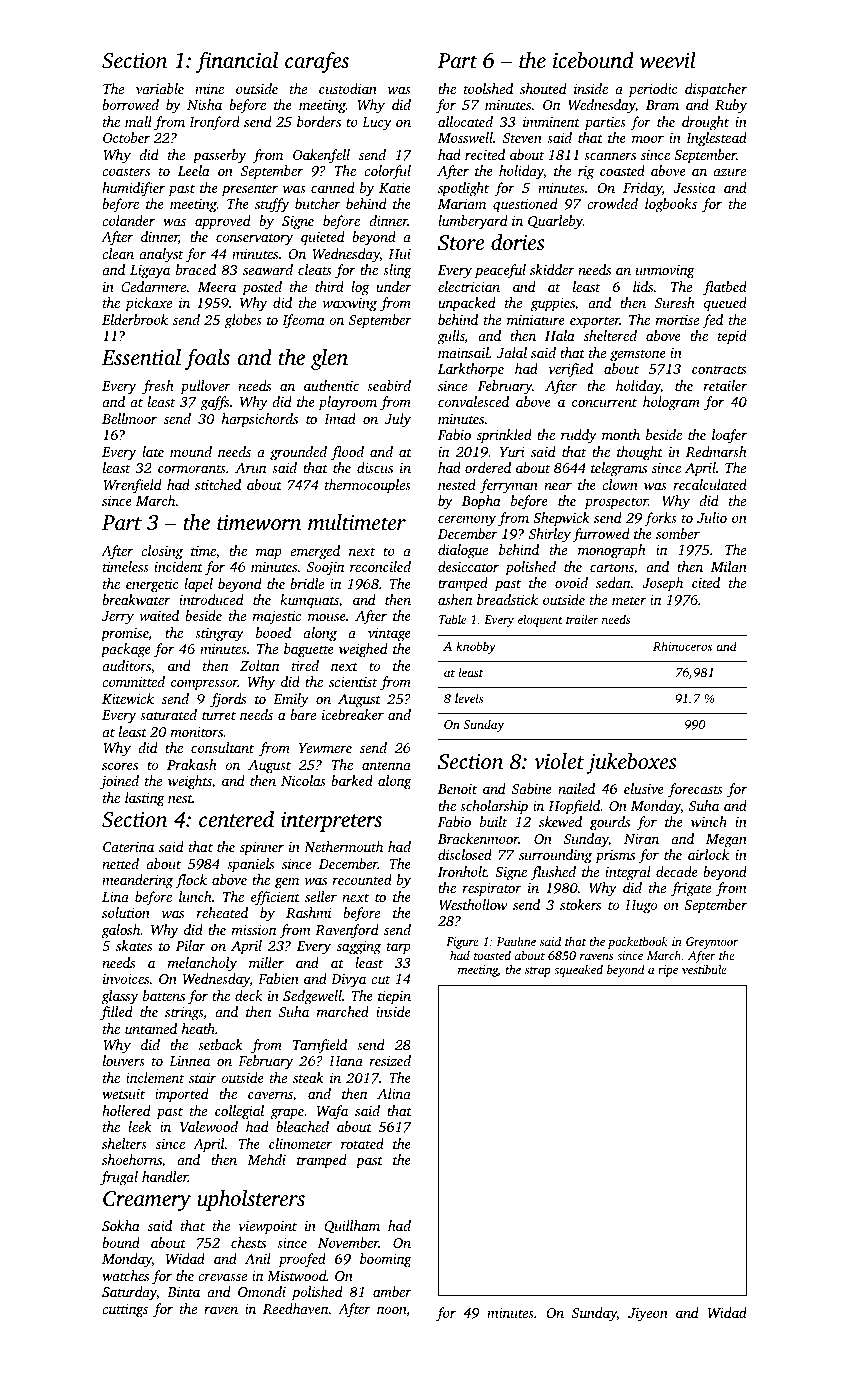 The width and height of the page is (849, 1400). What do you see at coordinates (207, 359) in the page?
I see `foals` at bounding box center [207, 359].
